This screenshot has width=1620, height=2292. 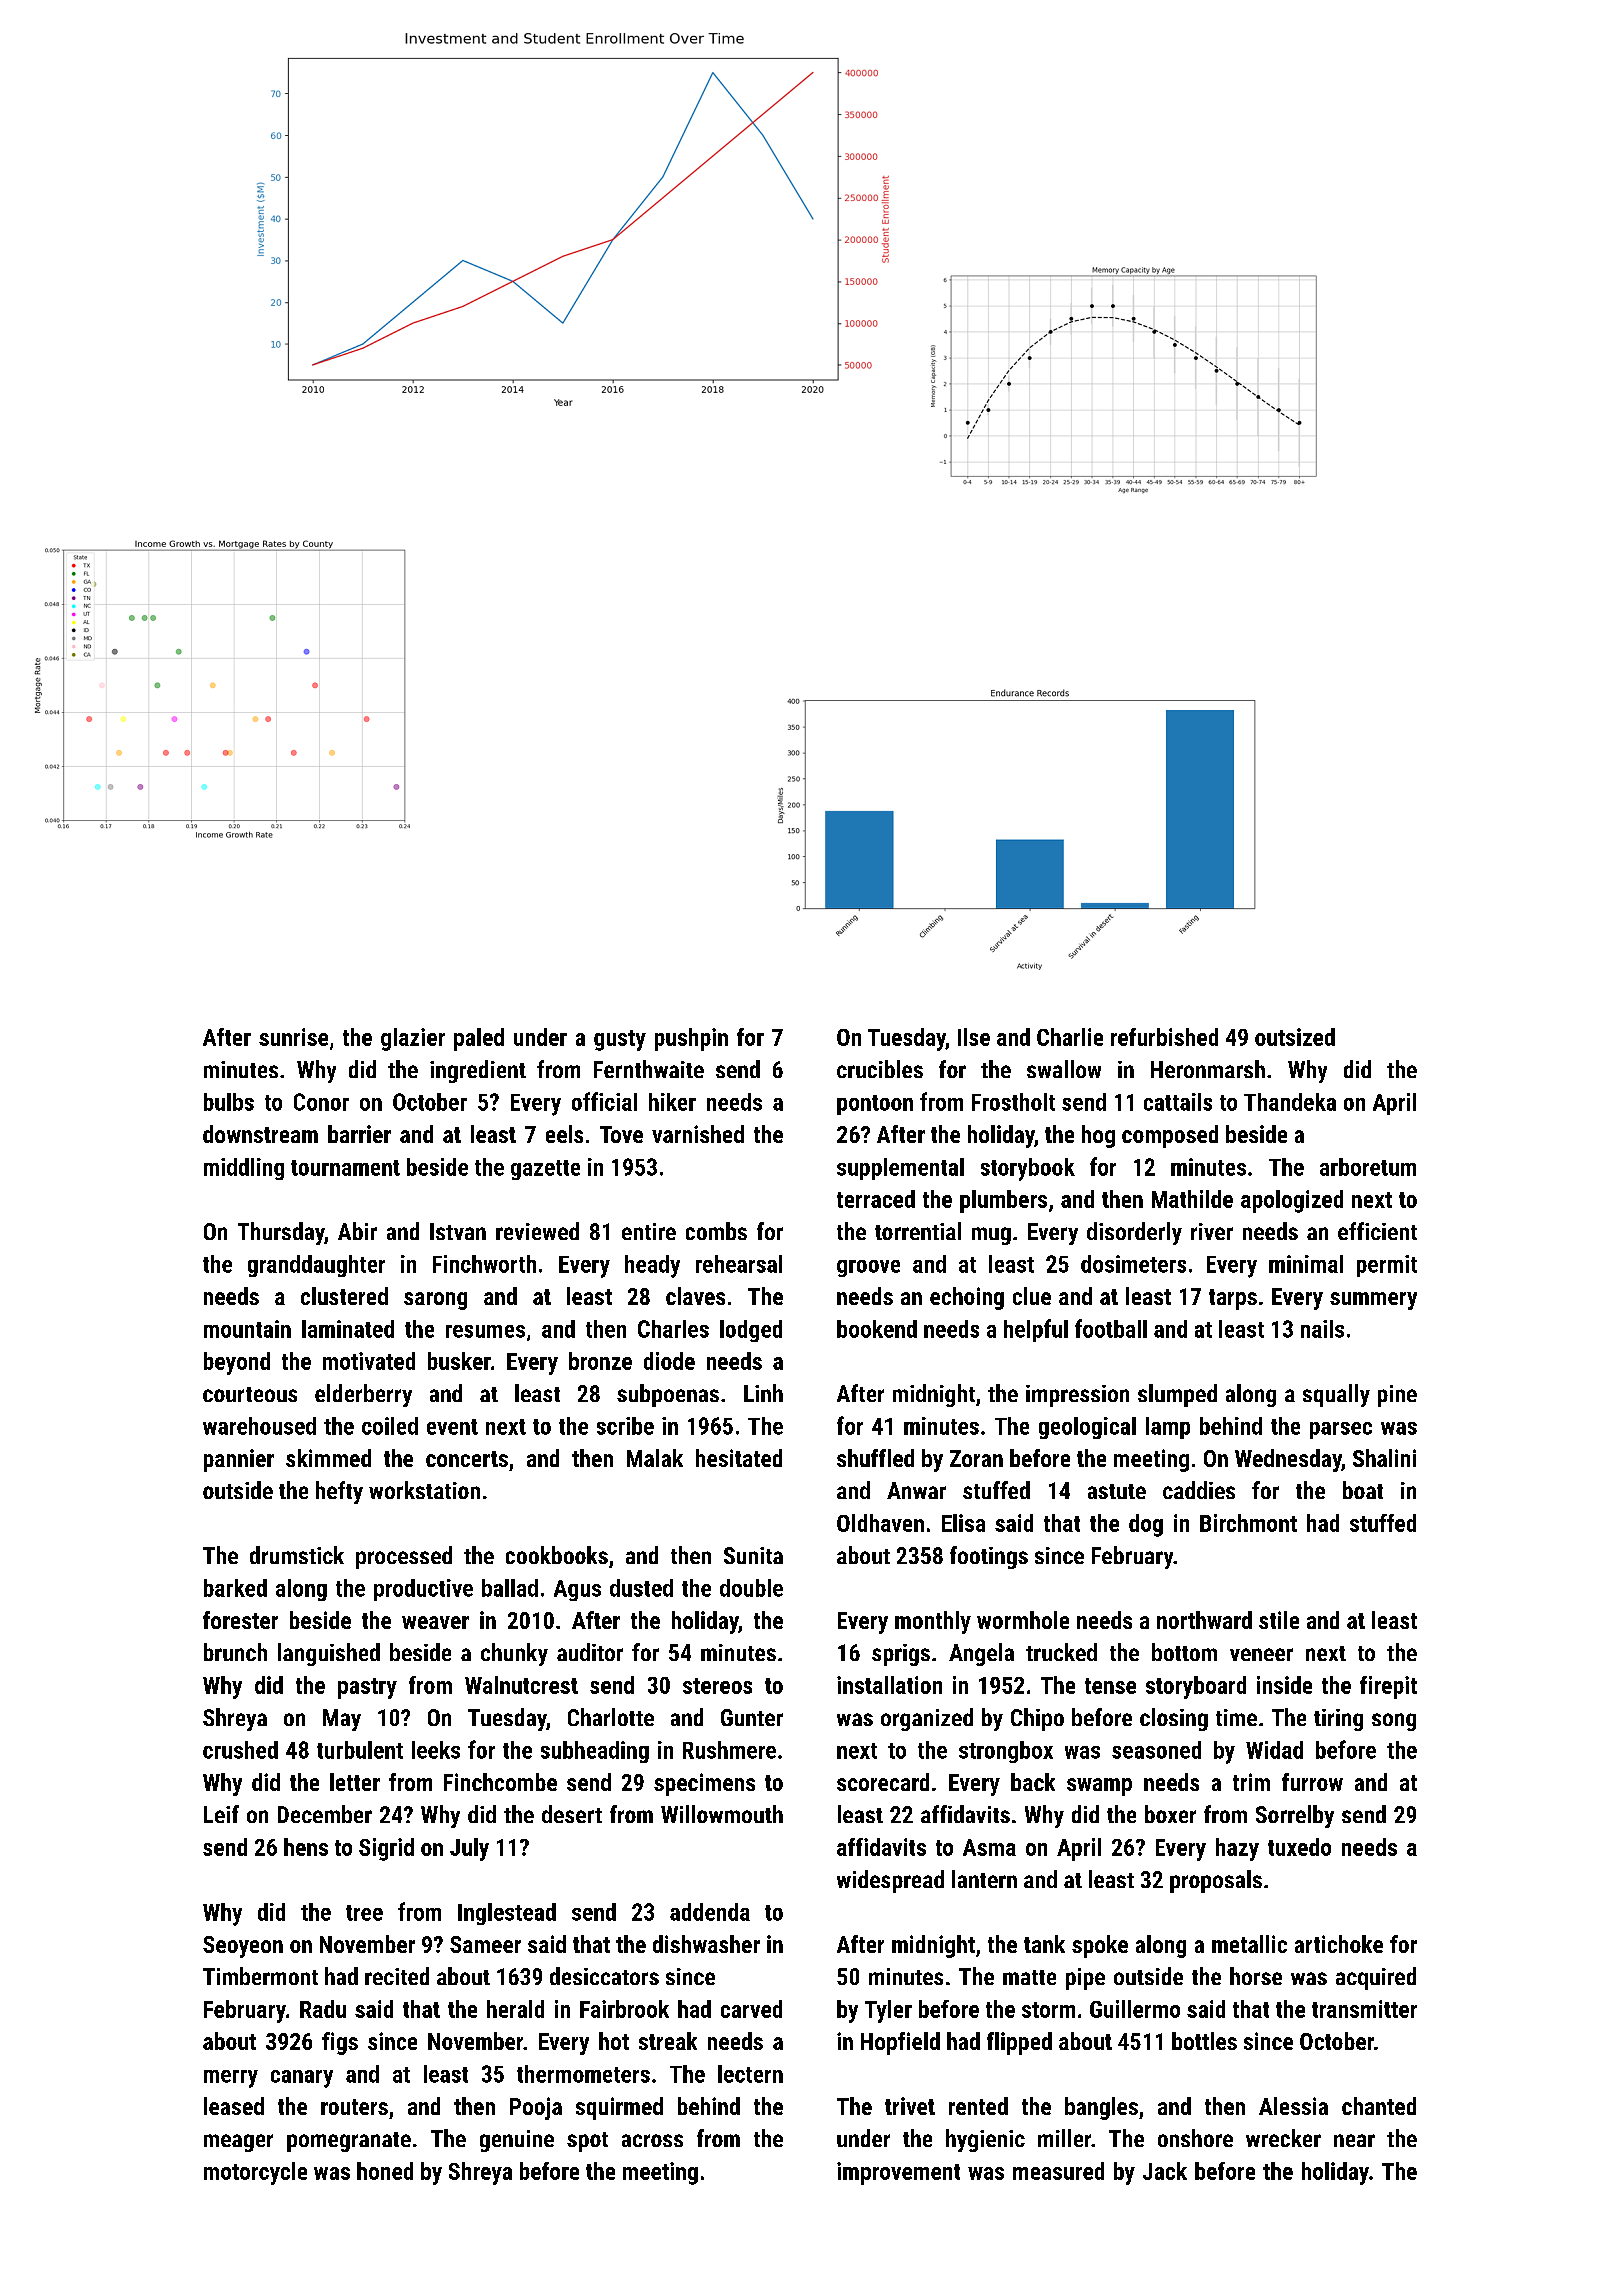 I want to click on bulbs, so click(x=229, y=1102).
